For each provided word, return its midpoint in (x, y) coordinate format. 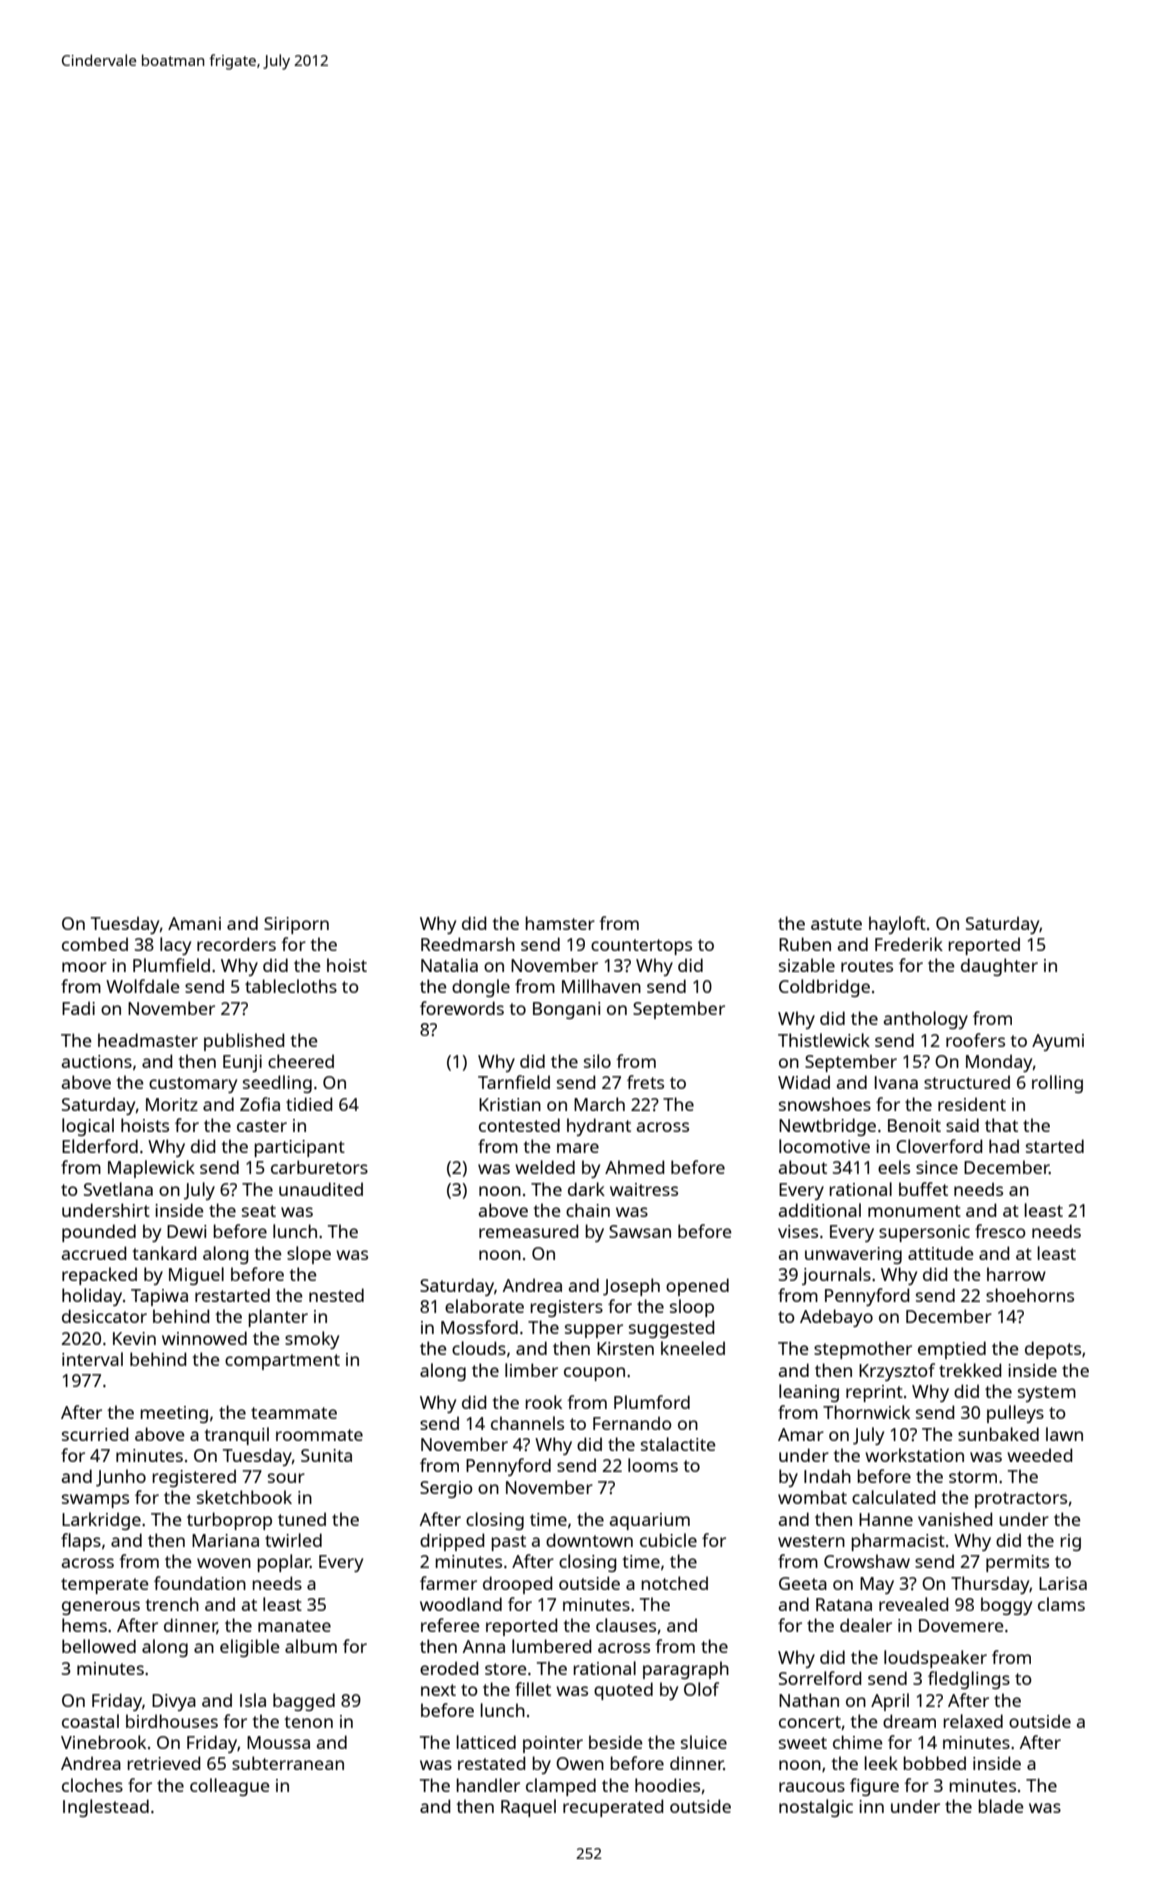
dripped (452, 1542)
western (811, 1541)
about (803, 1167)
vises (798, 1231)
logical (88, 1127)
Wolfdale (143, 986)
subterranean (288, 1763)
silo (597, 1061)
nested (336, 1295)
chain (588, 1210)
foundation (200, 1583)
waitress (644, 1189)
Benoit (914, 1125)
